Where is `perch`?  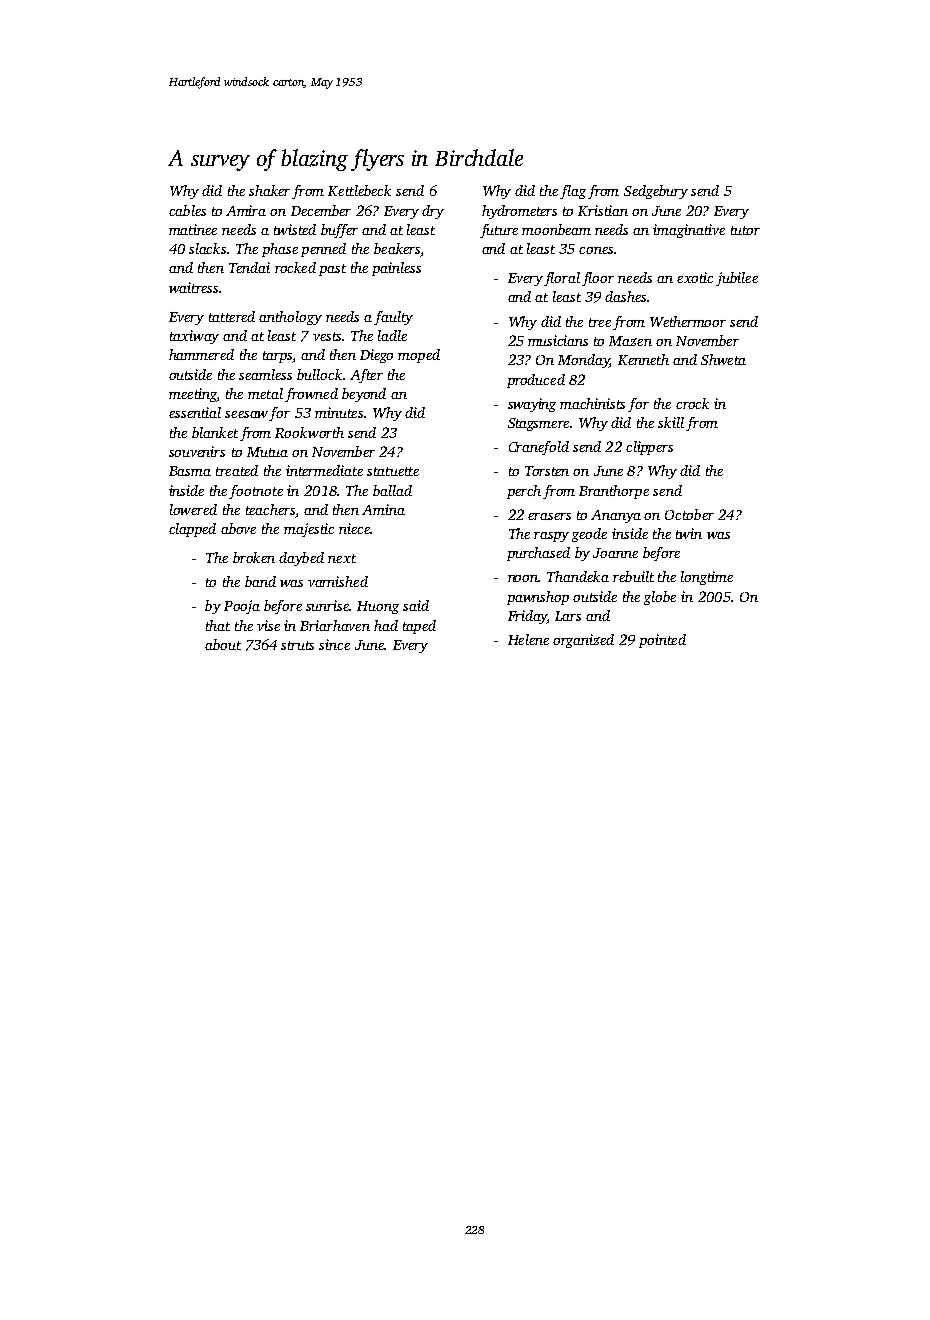 perch is located at coordinates (524, 492).
